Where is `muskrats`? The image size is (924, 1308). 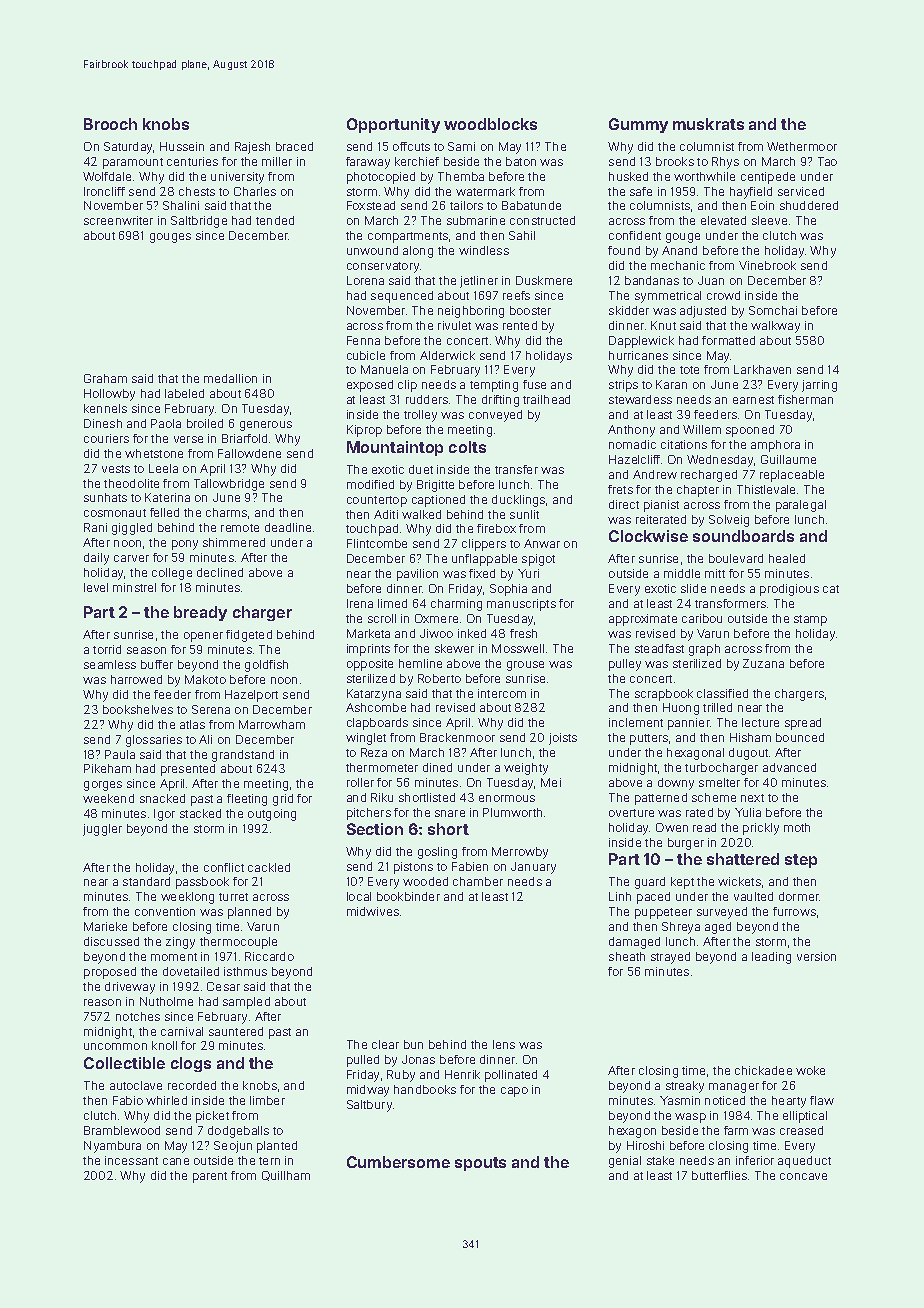 muskrats is located at coordinates (708, 124).
